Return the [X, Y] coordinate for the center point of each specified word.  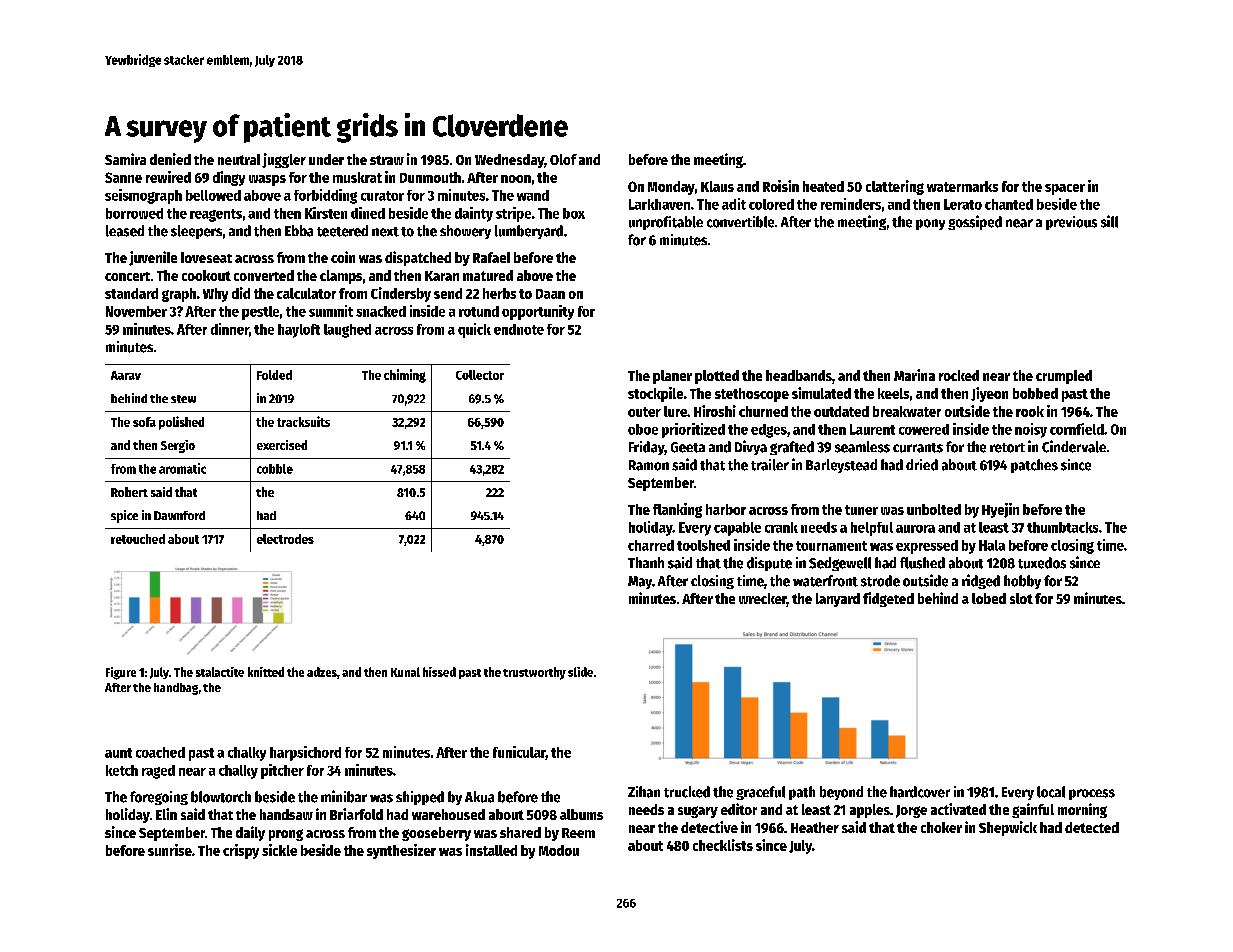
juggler [284, 160]
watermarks [962, 186]
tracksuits [303, 421]
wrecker [763, 600]
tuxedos [1042, 563]
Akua [479, 797]
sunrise [170, 850]
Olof [563, 159]
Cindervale [1074, 446]
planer [672, 377]
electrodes [285, 539]
